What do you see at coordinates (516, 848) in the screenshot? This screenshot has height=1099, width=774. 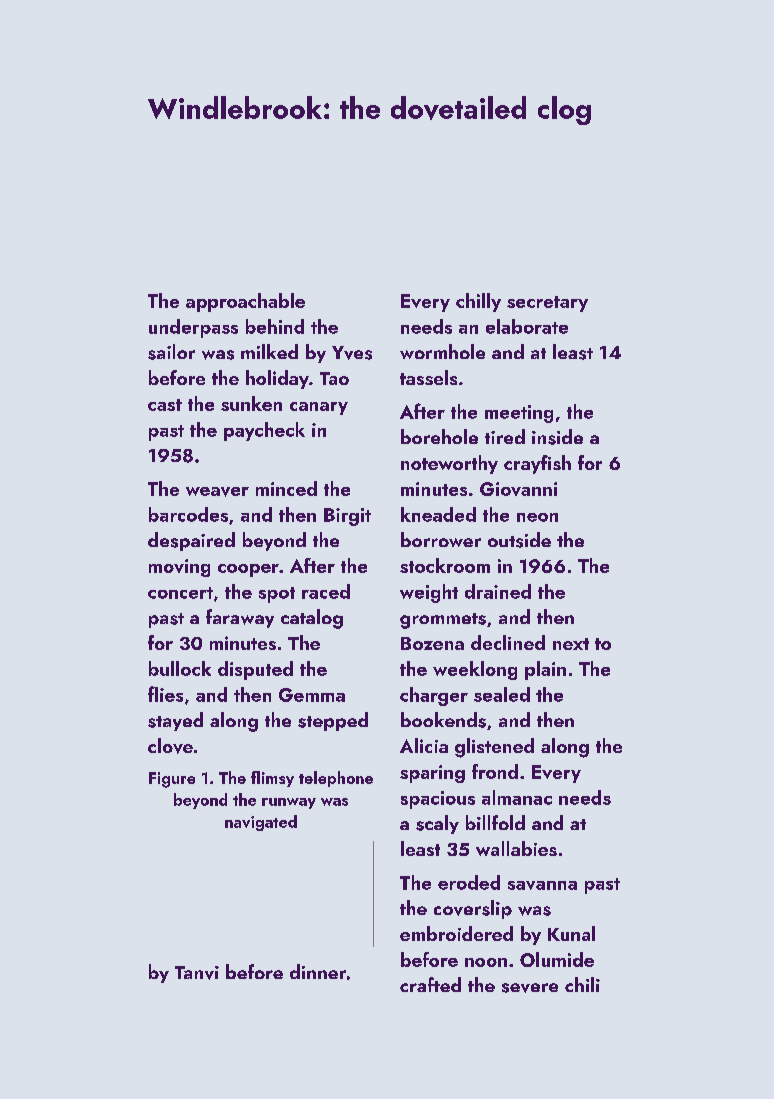 I see `wallabies` at bounding box center [516, 848].
